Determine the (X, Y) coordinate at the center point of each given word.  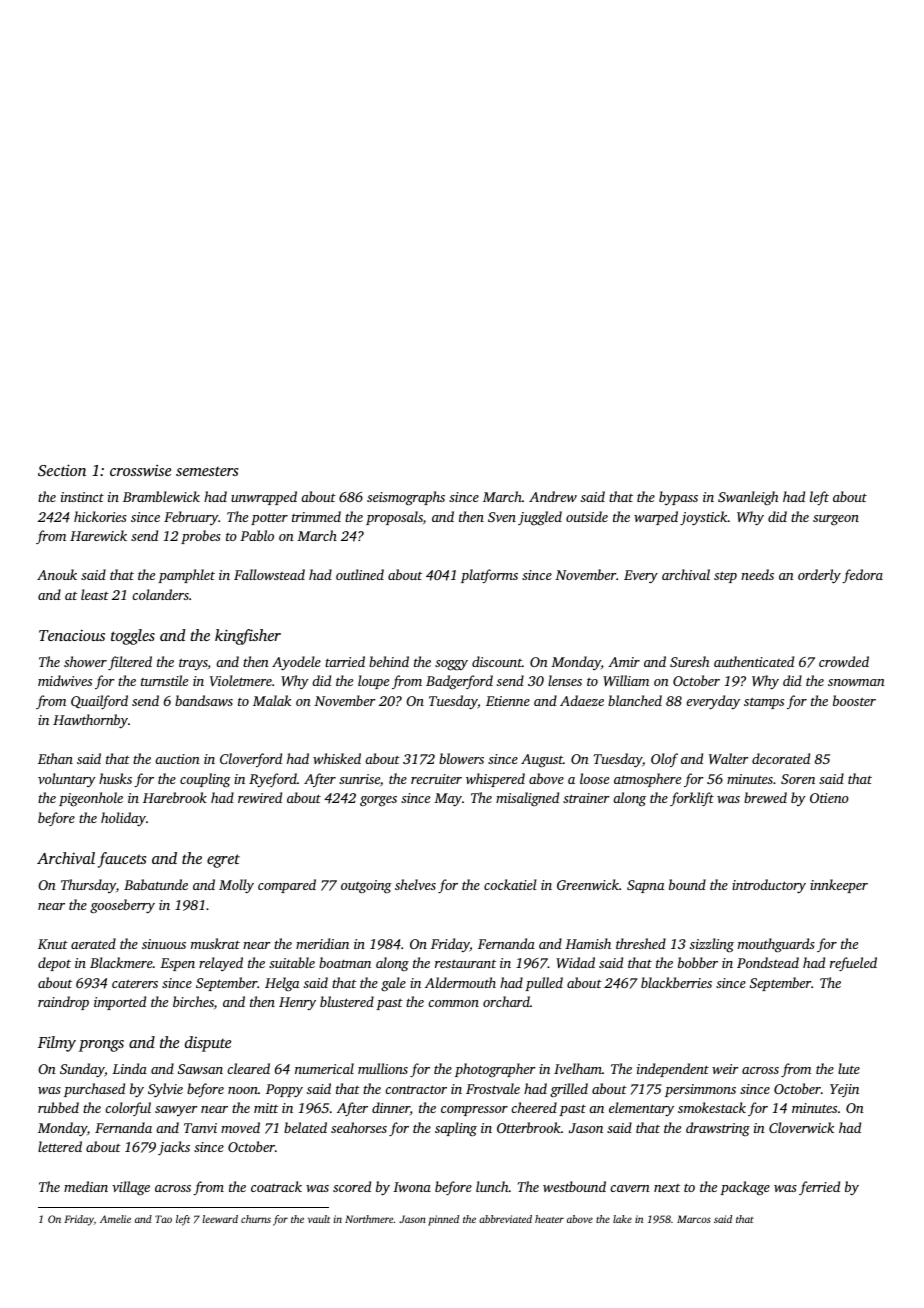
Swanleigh (748, 498)
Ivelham (578, 1068)
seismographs (406, 498)
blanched (635, 700)
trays (193, 664)
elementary (641, 1109)
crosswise (140, 470)
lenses (565, 680)
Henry (297, 1003)
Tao (163, 1219)
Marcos (694, 1219)
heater (549, 1219)
